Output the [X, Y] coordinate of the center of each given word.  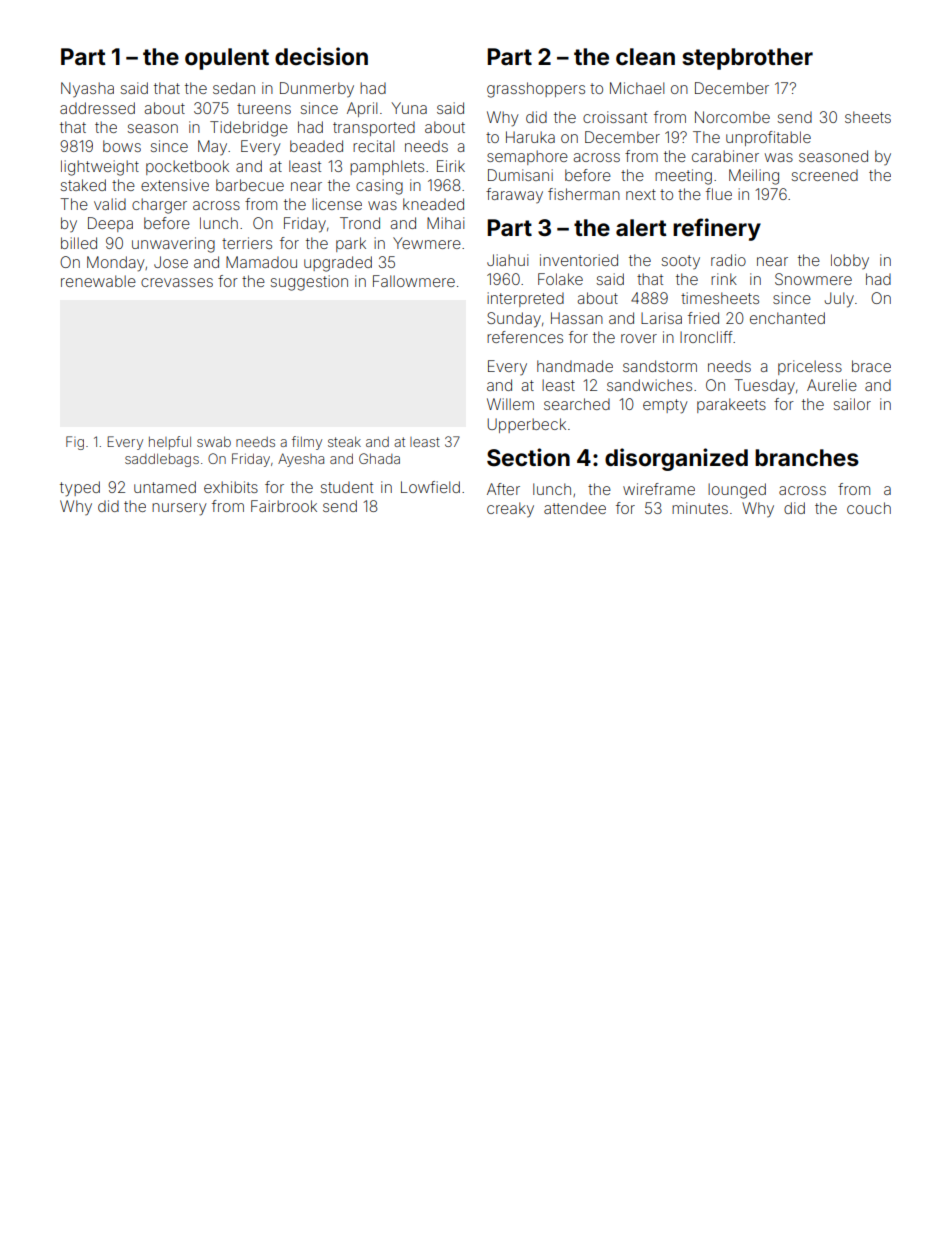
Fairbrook [284, 506]
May [212, 147]
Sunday [514, 320]
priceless [810, 367]
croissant [615, 117]
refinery [717, 229]
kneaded [433, 204]
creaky [510, 509]
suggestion [309, 283]
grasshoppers [536, 90]
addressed [97, 108]
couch [869, 508]
